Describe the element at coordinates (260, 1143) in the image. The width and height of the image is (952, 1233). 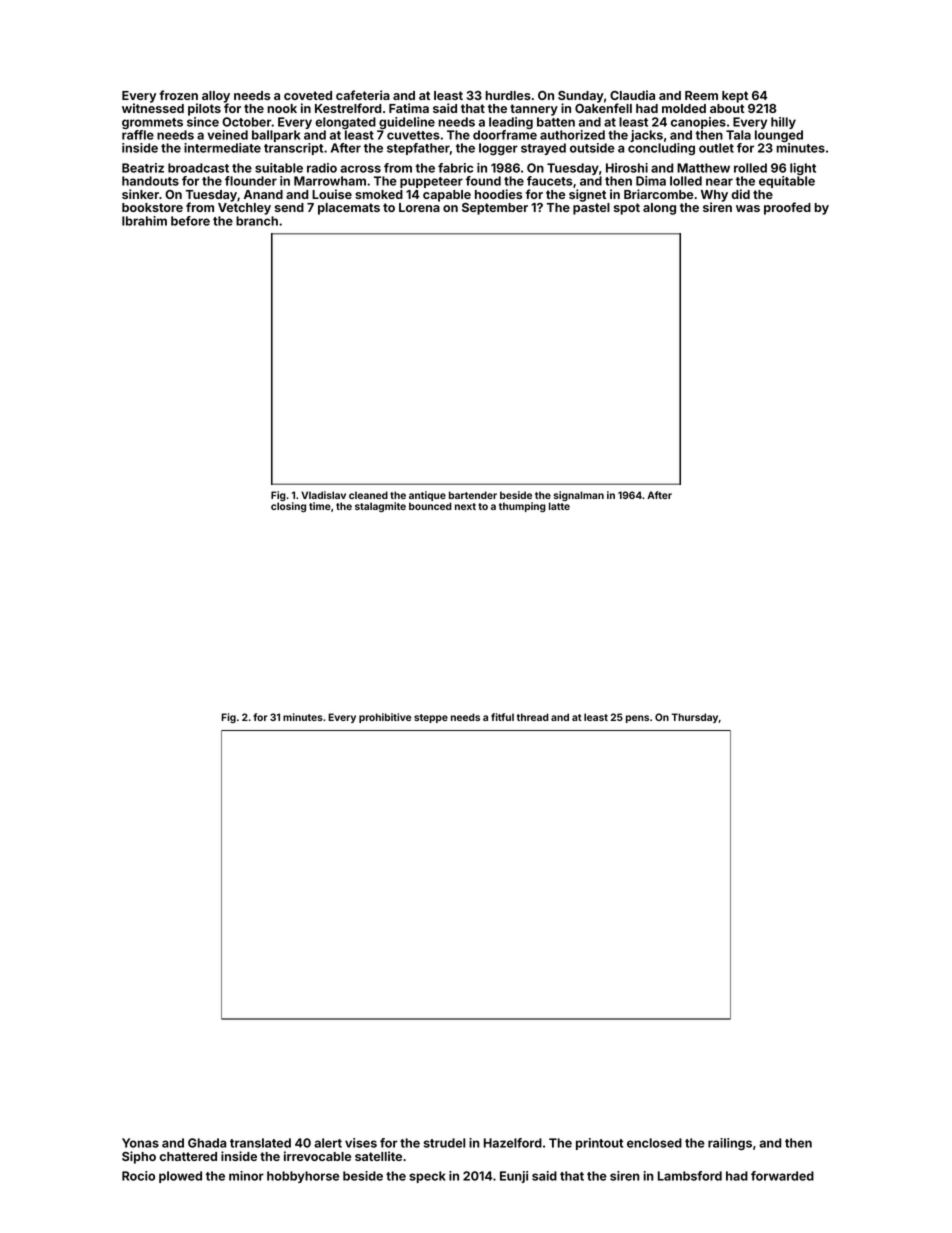
I see `translated` at that location.
